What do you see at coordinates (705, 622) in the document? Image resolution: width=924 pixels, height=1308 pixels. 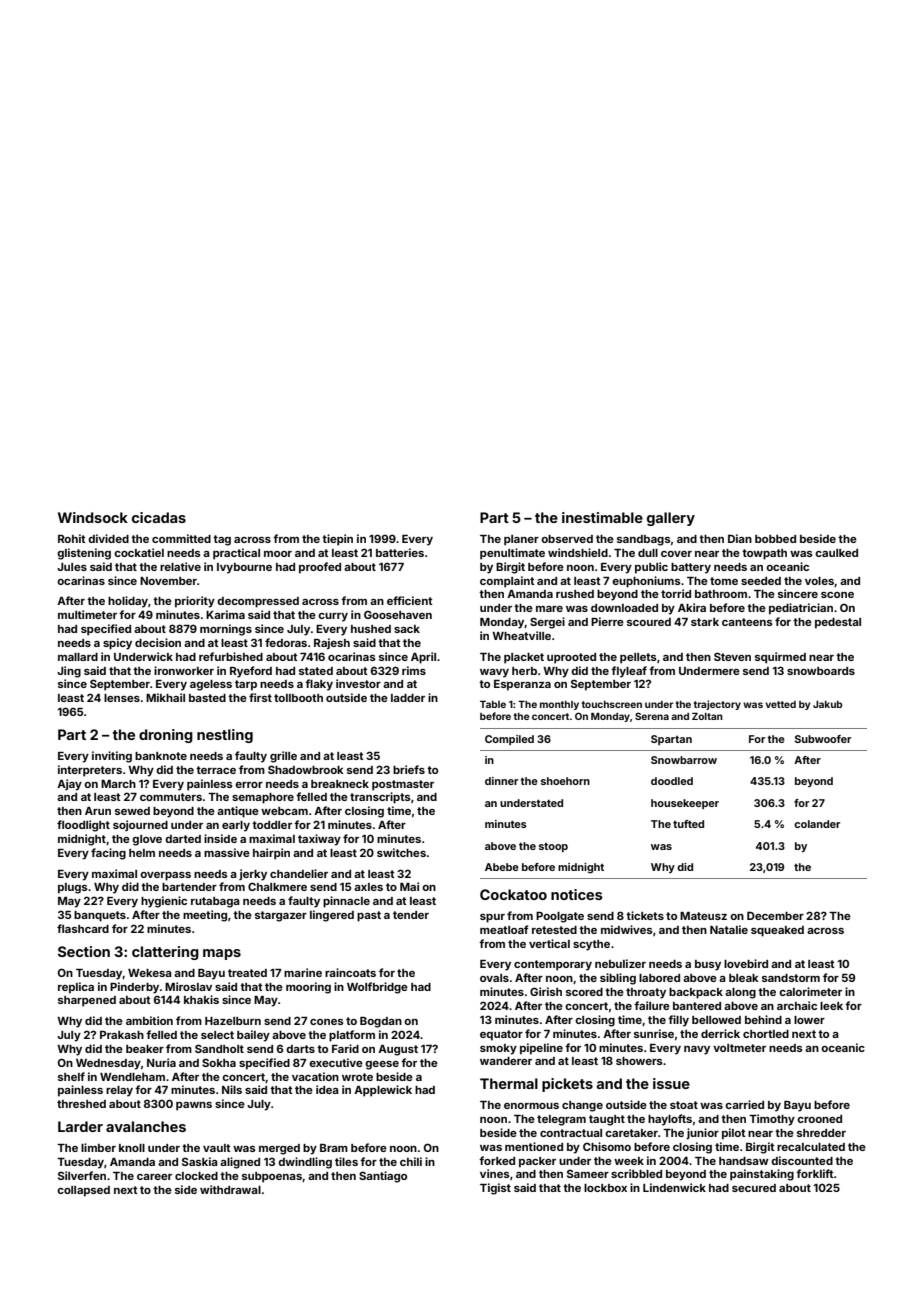 I see `stark` at bounding box center [705, 622].
